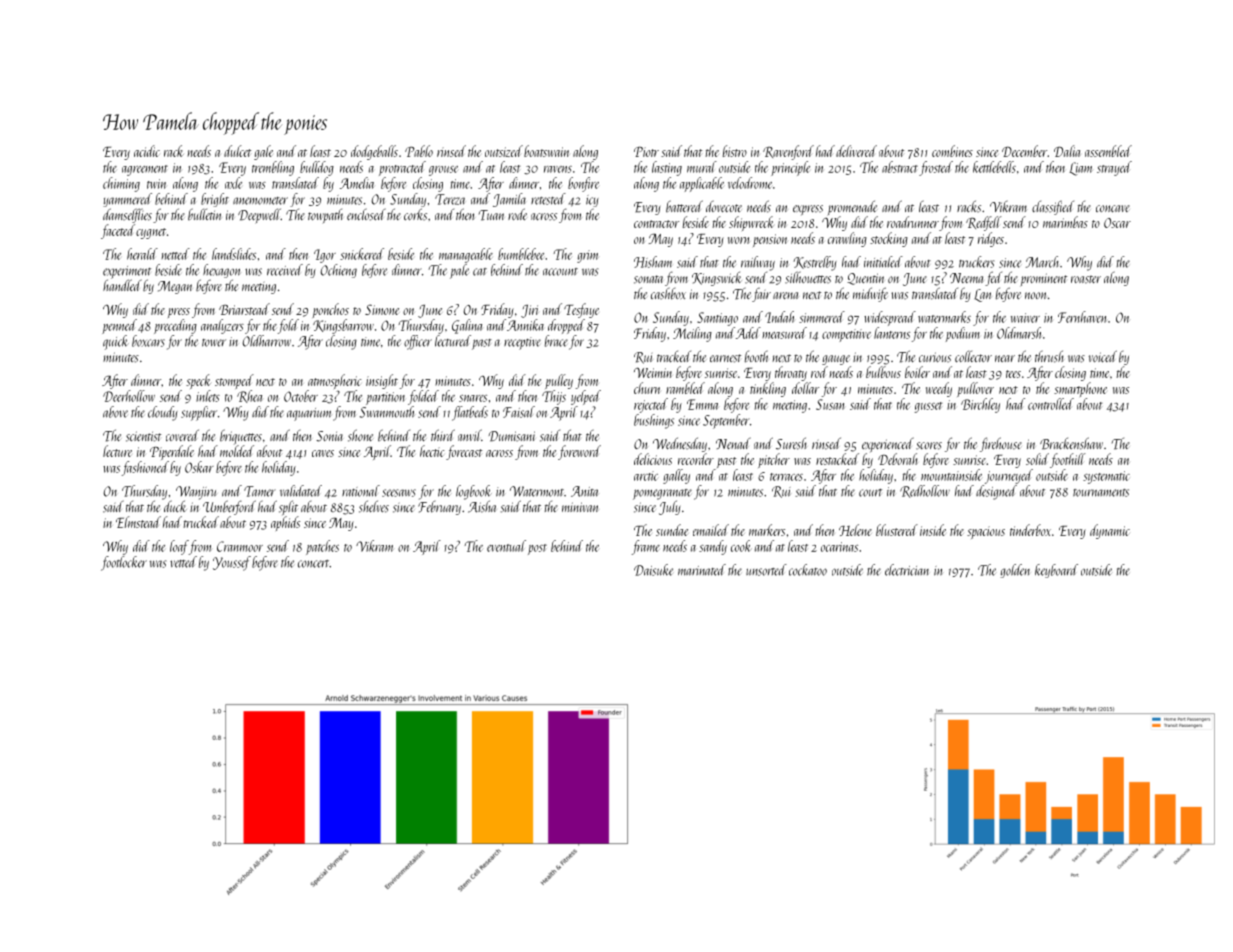  What do you see at coordinates (936, 168) in the document?
I see `frosted` at bounding box center [936, 168].
